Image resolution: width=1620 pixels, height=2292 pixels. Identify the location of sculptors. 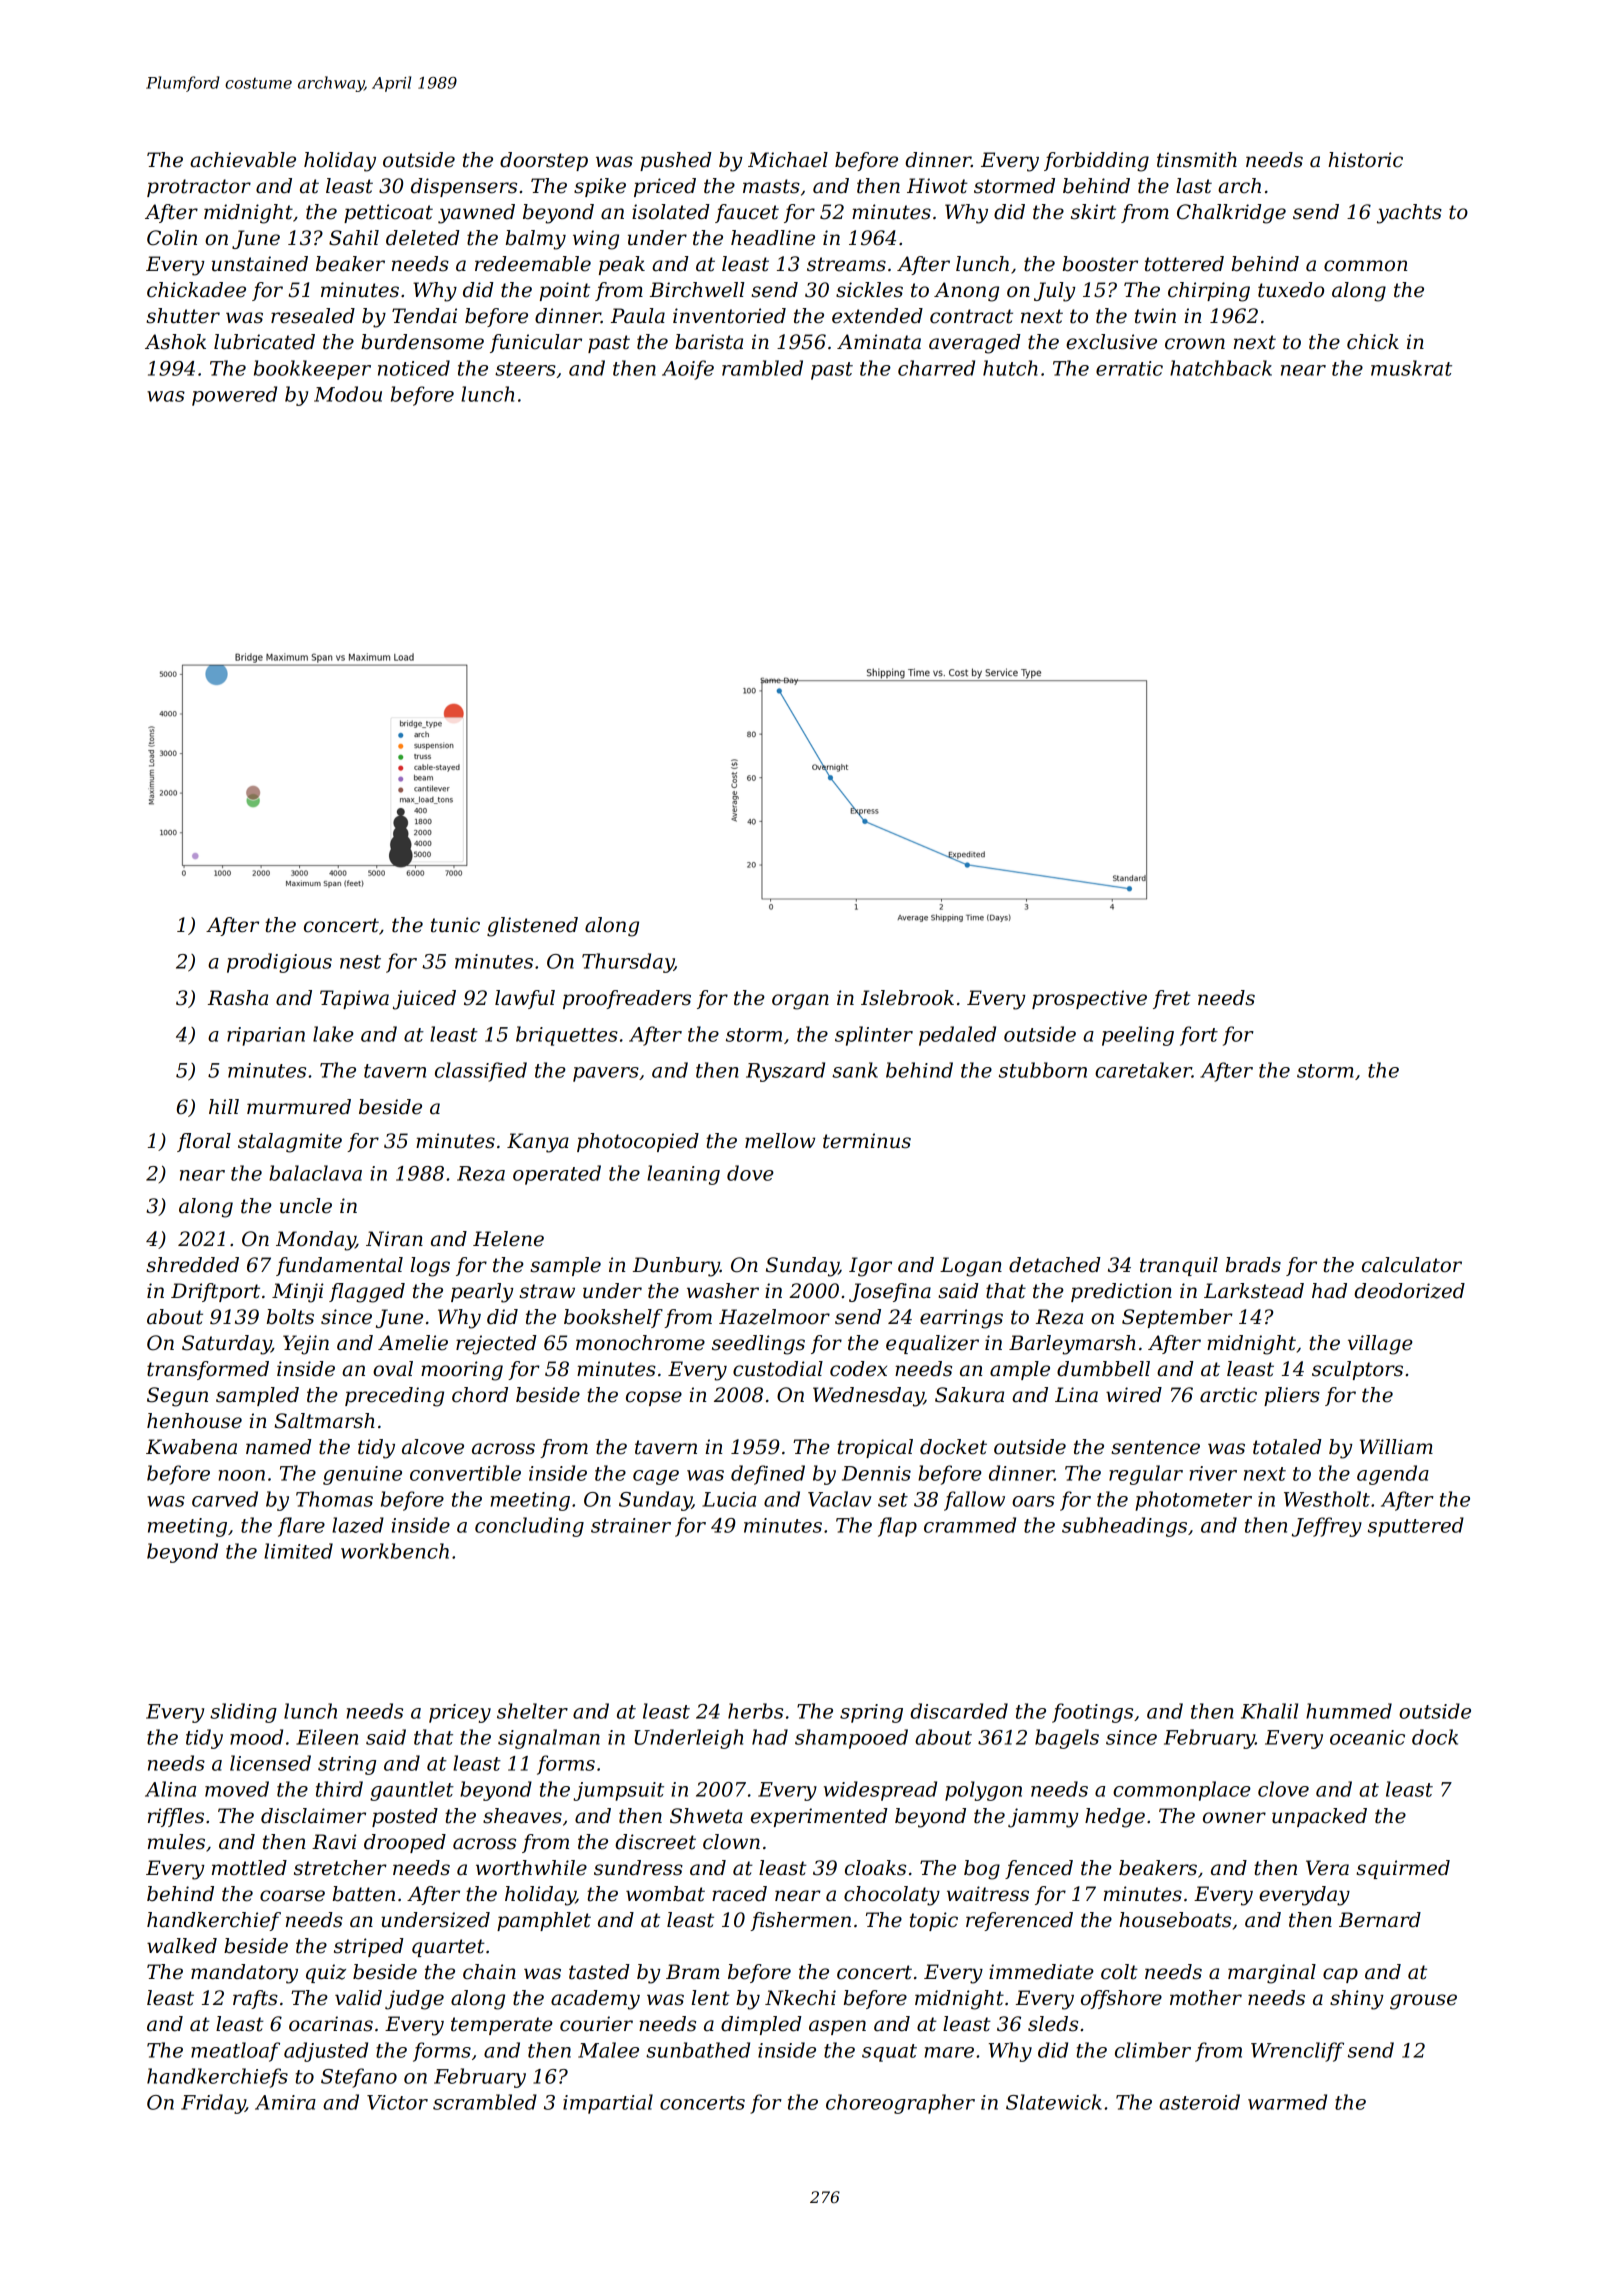
(1357, 1370).
